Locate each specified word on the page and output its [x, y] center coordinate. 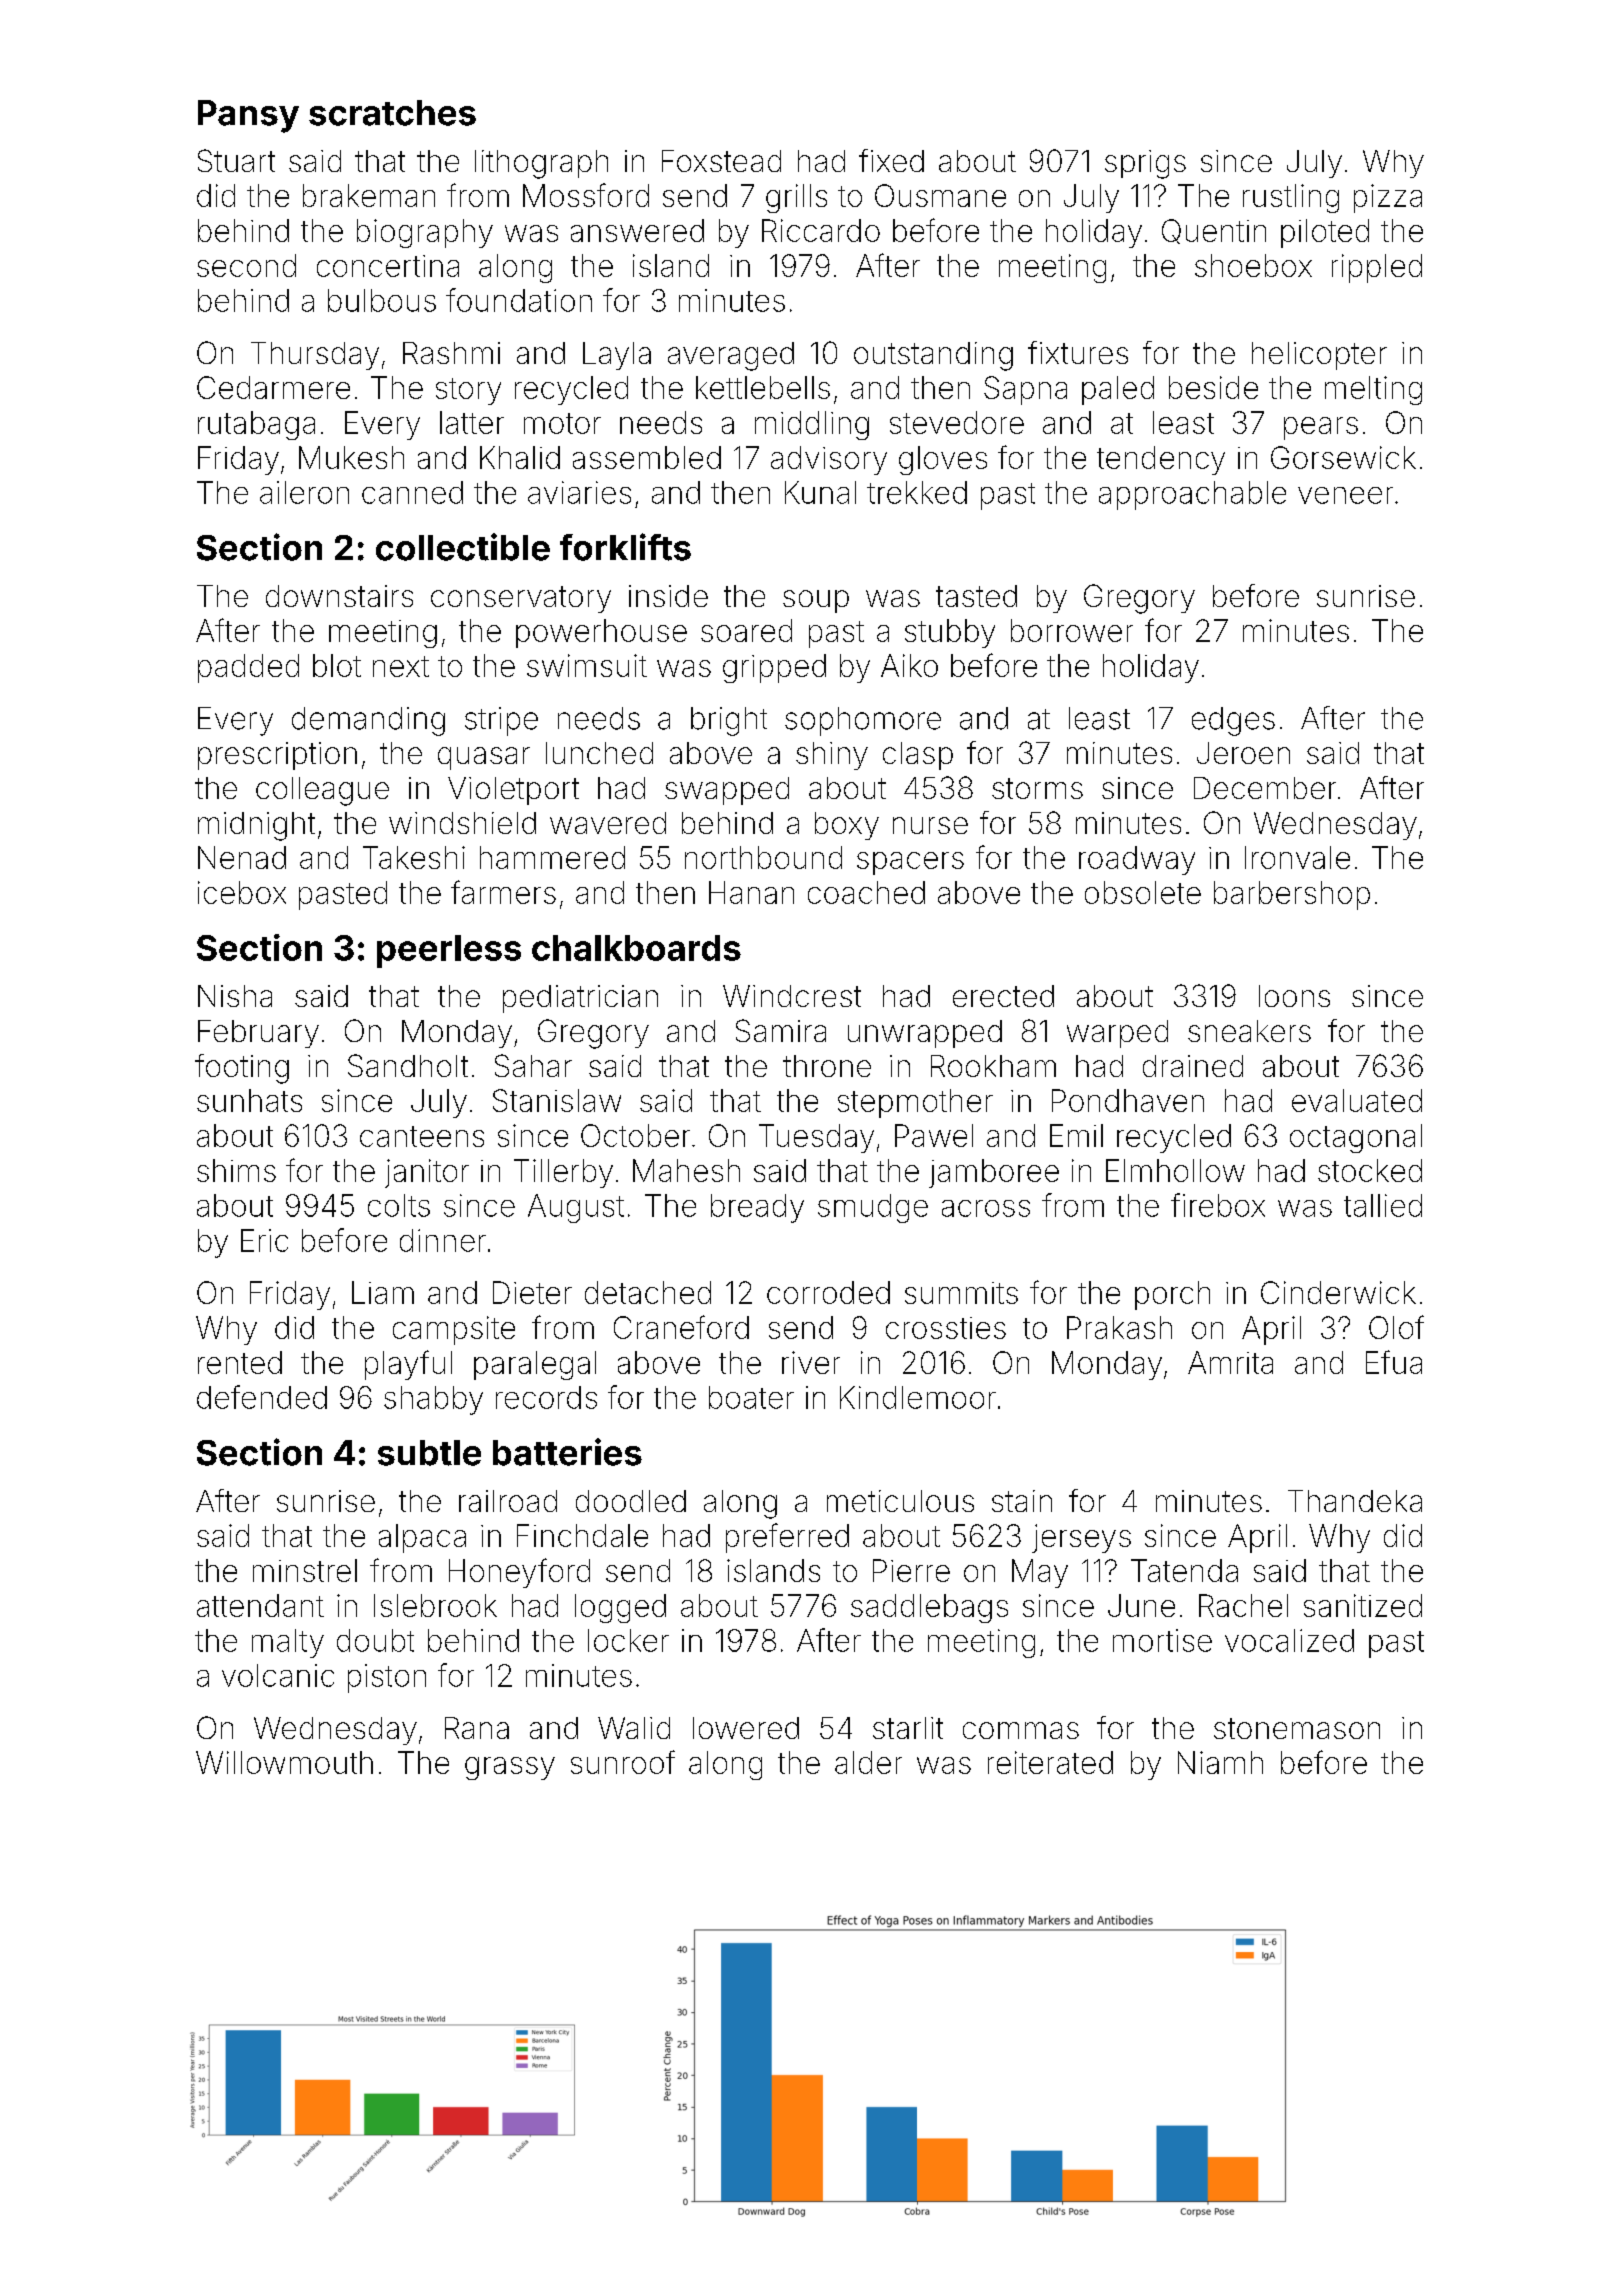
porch [1172, 1295]
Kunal [820, 492]
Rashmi [451, 353]
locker [628, 1640]
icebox [242, 892]
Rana [477, 1728]
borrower [1072, 630]
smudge [873, 1208]
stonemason [1297, 1728]
